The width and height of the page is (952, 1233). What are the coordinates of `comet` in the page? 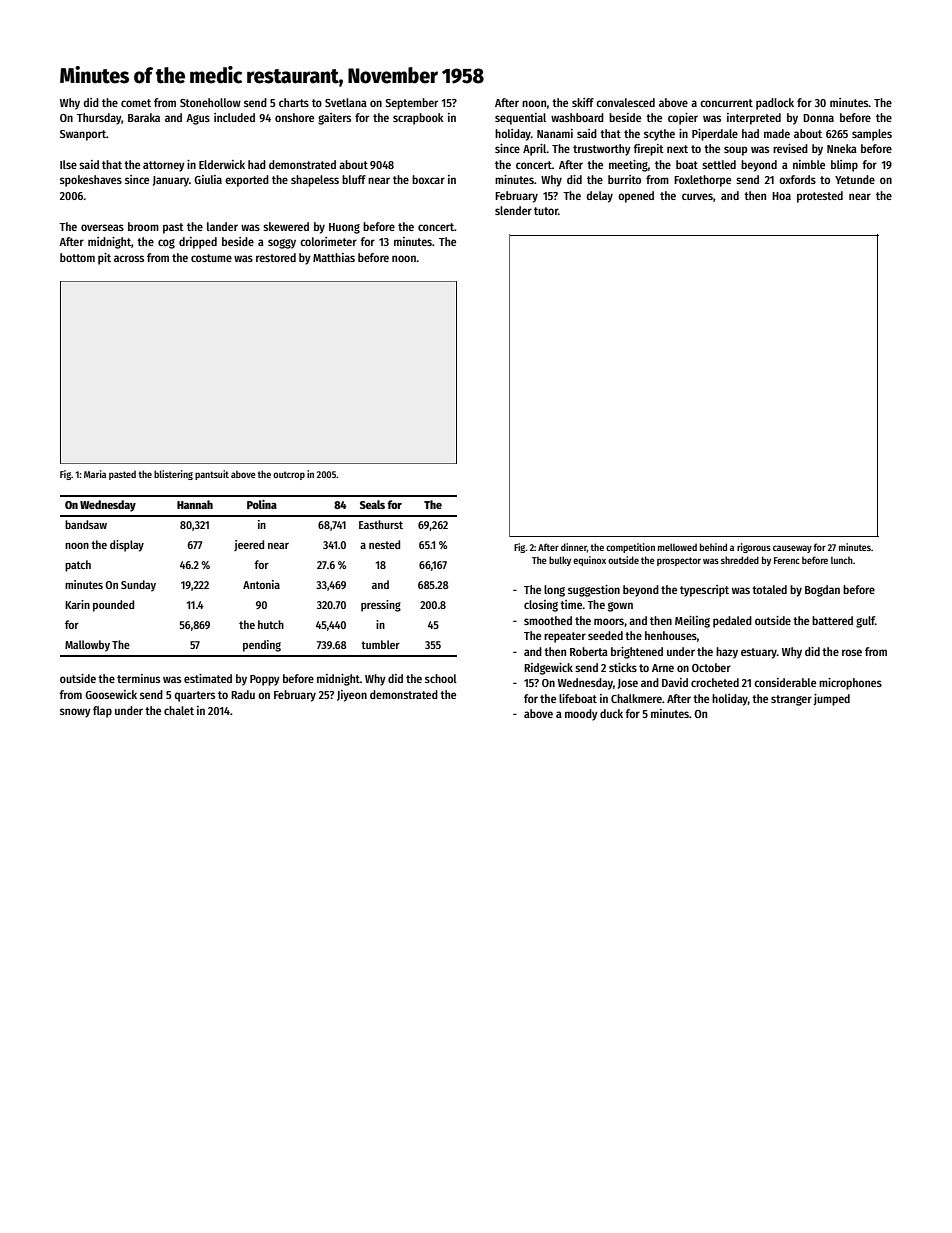 It's located at (136, 103).
